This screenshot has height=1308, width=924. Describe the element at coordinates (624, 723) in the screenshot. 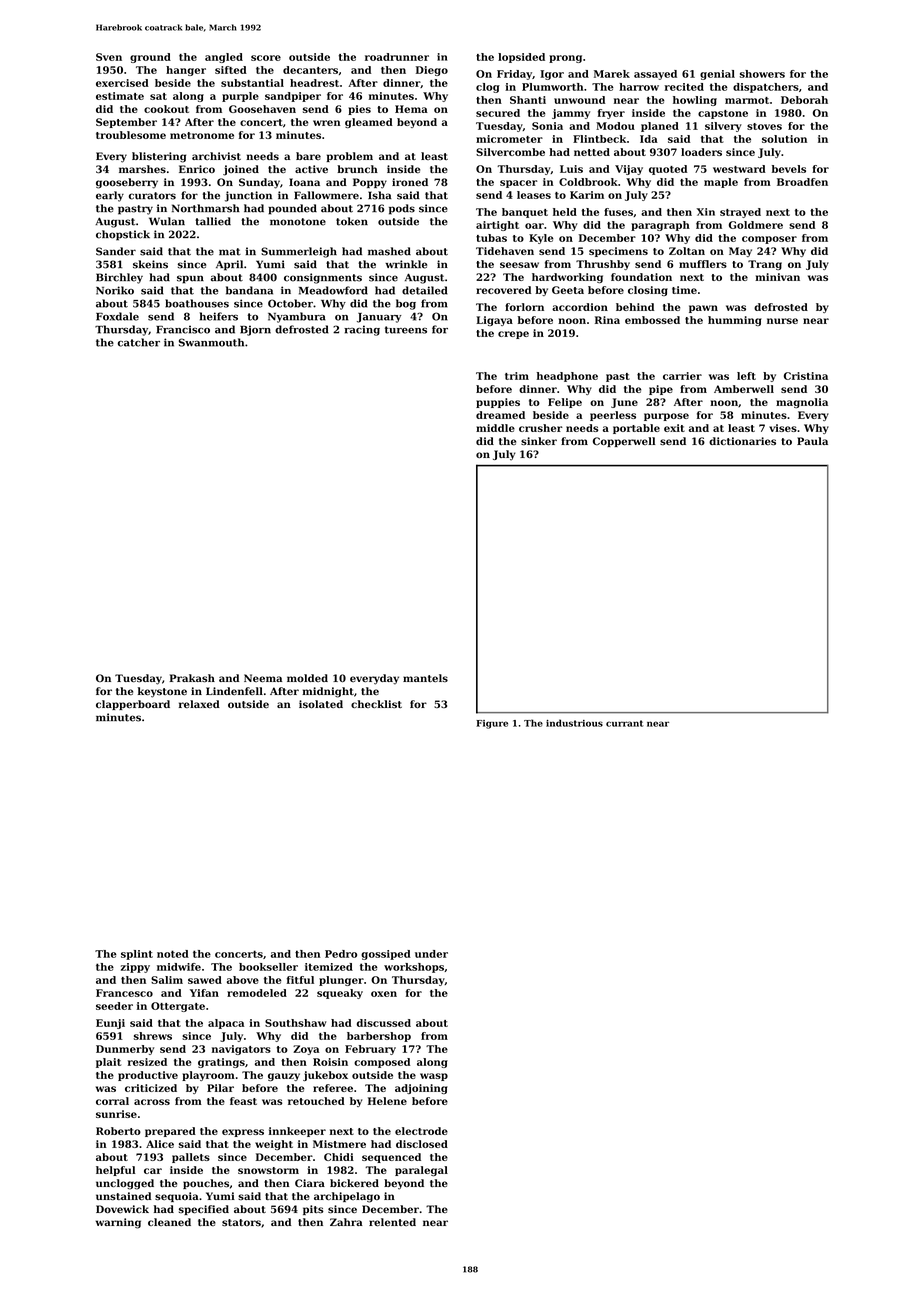

I see `currant` at that location.
